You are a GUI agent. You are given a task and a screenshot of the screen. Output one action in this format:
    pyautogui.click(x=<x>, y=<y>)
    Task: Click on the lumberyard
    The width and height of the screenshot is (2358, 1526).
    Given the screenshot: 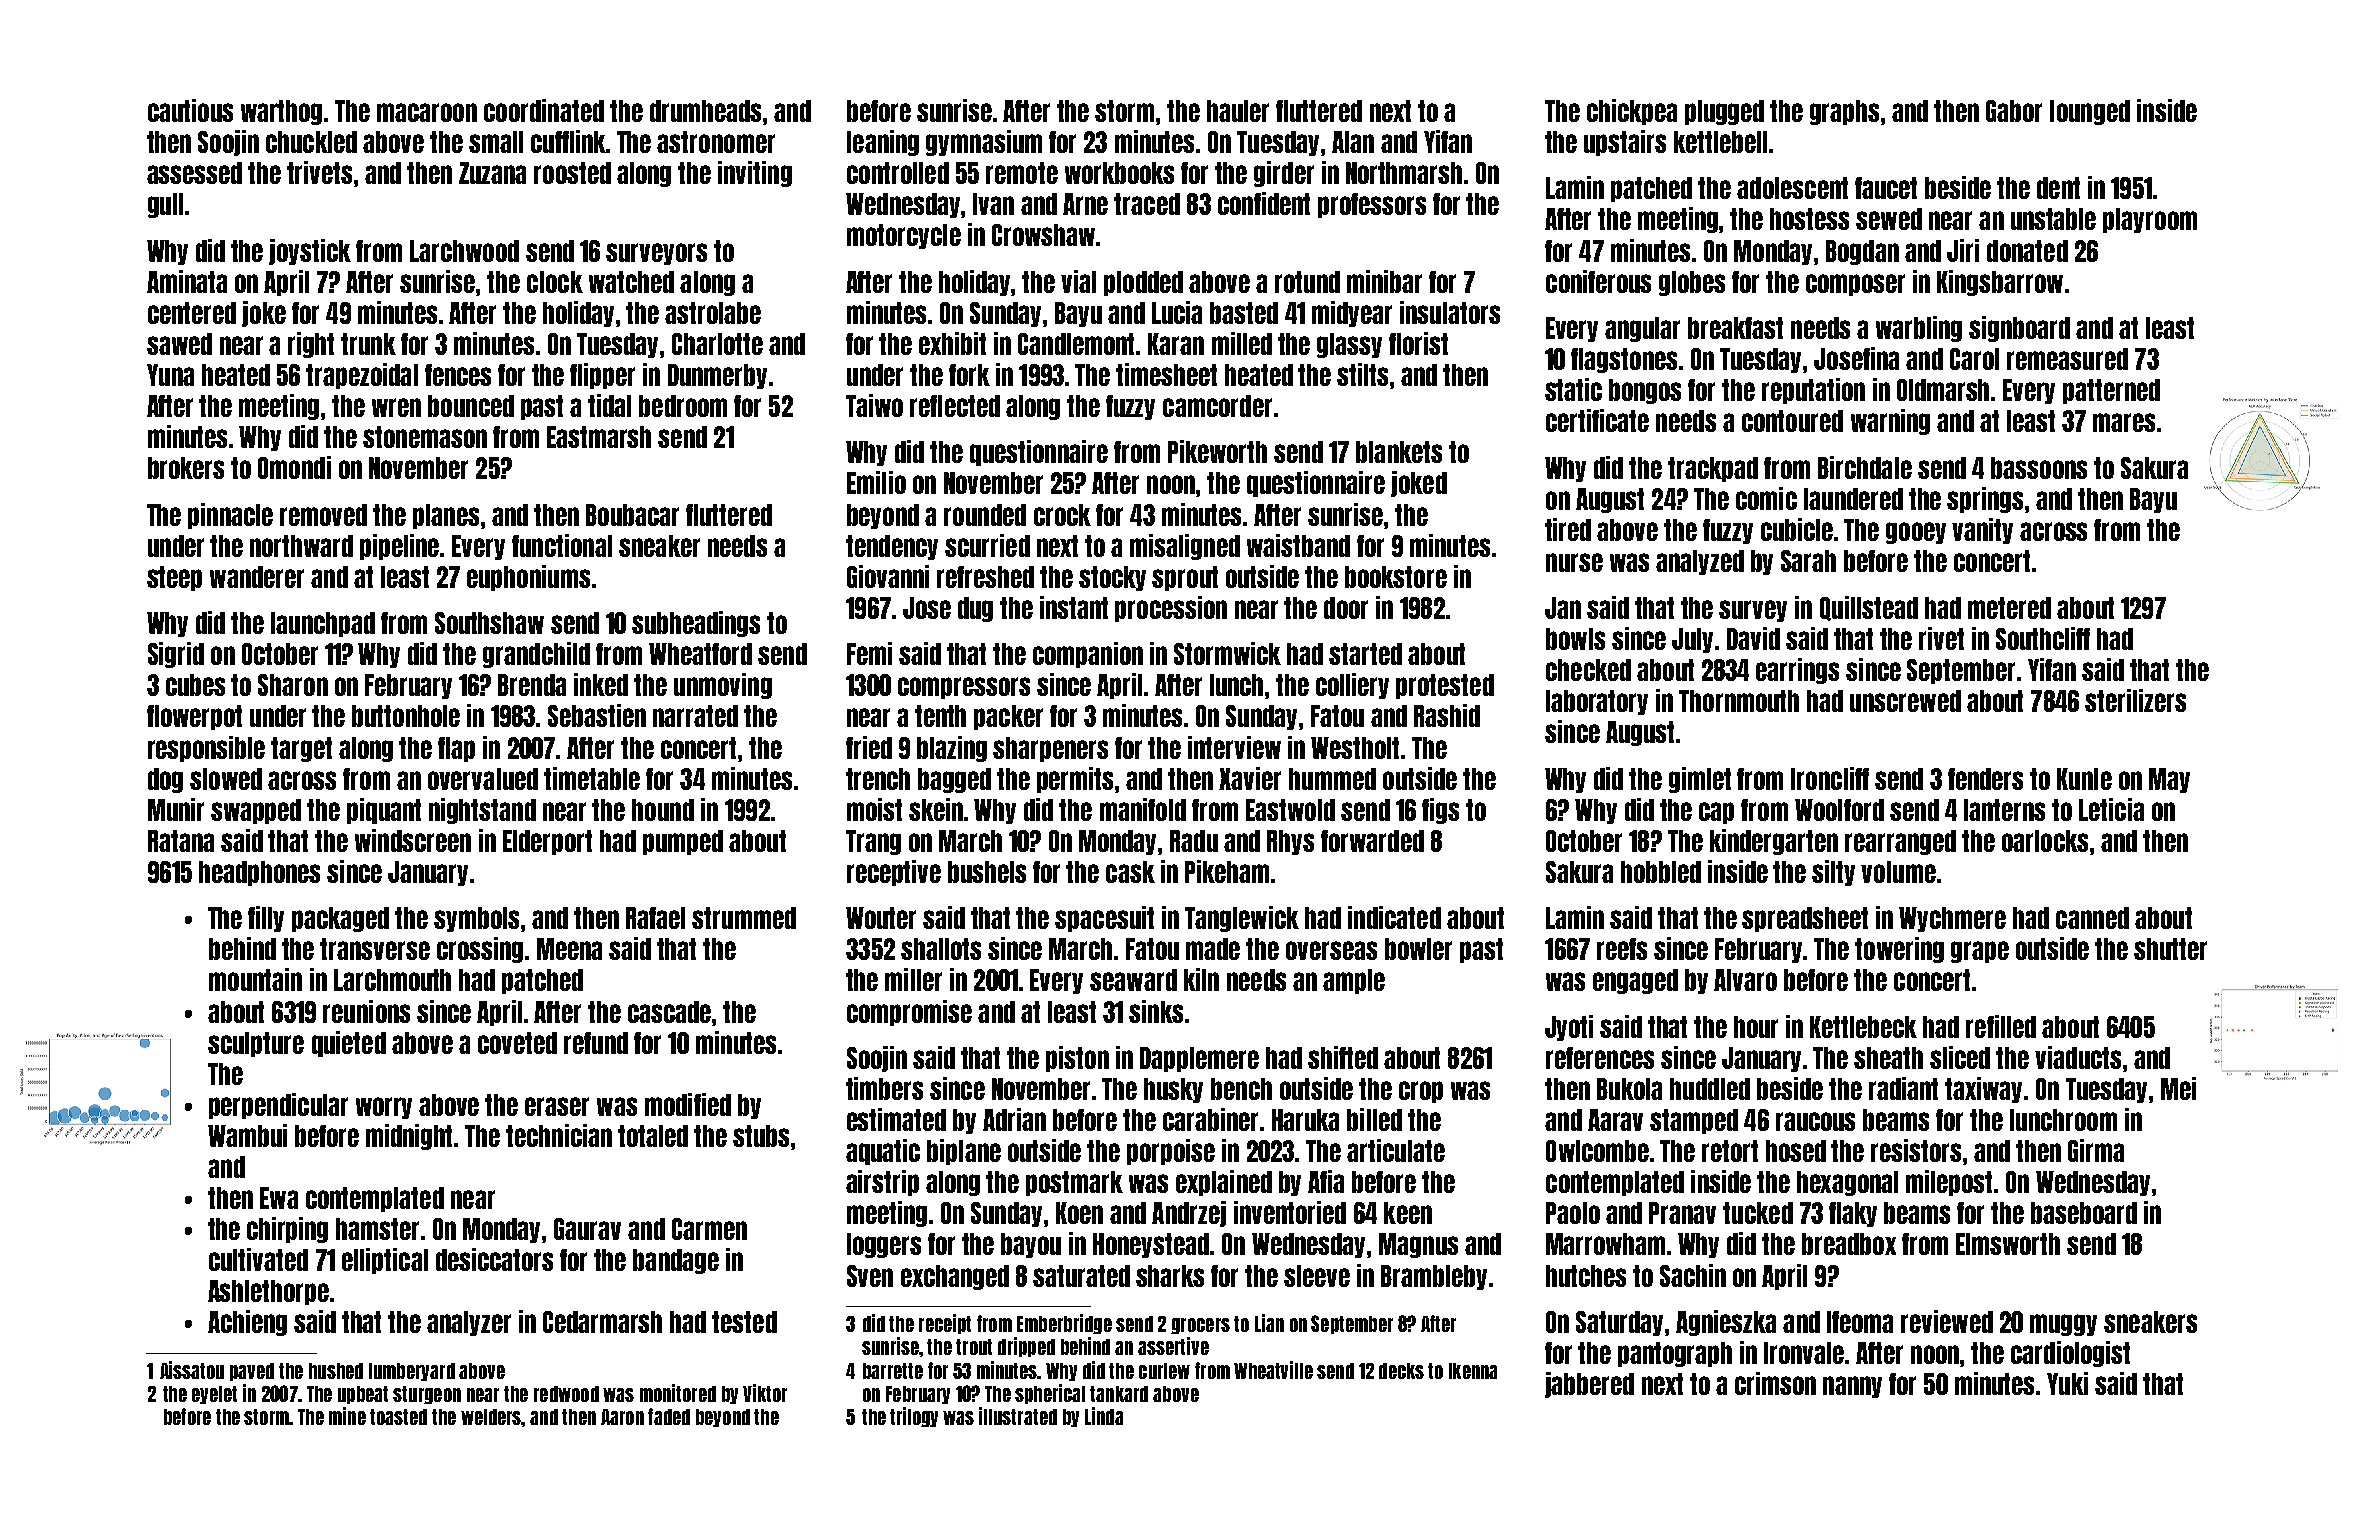 What is the action you would take?
    pyautogui.click(x=412, y=1372)
